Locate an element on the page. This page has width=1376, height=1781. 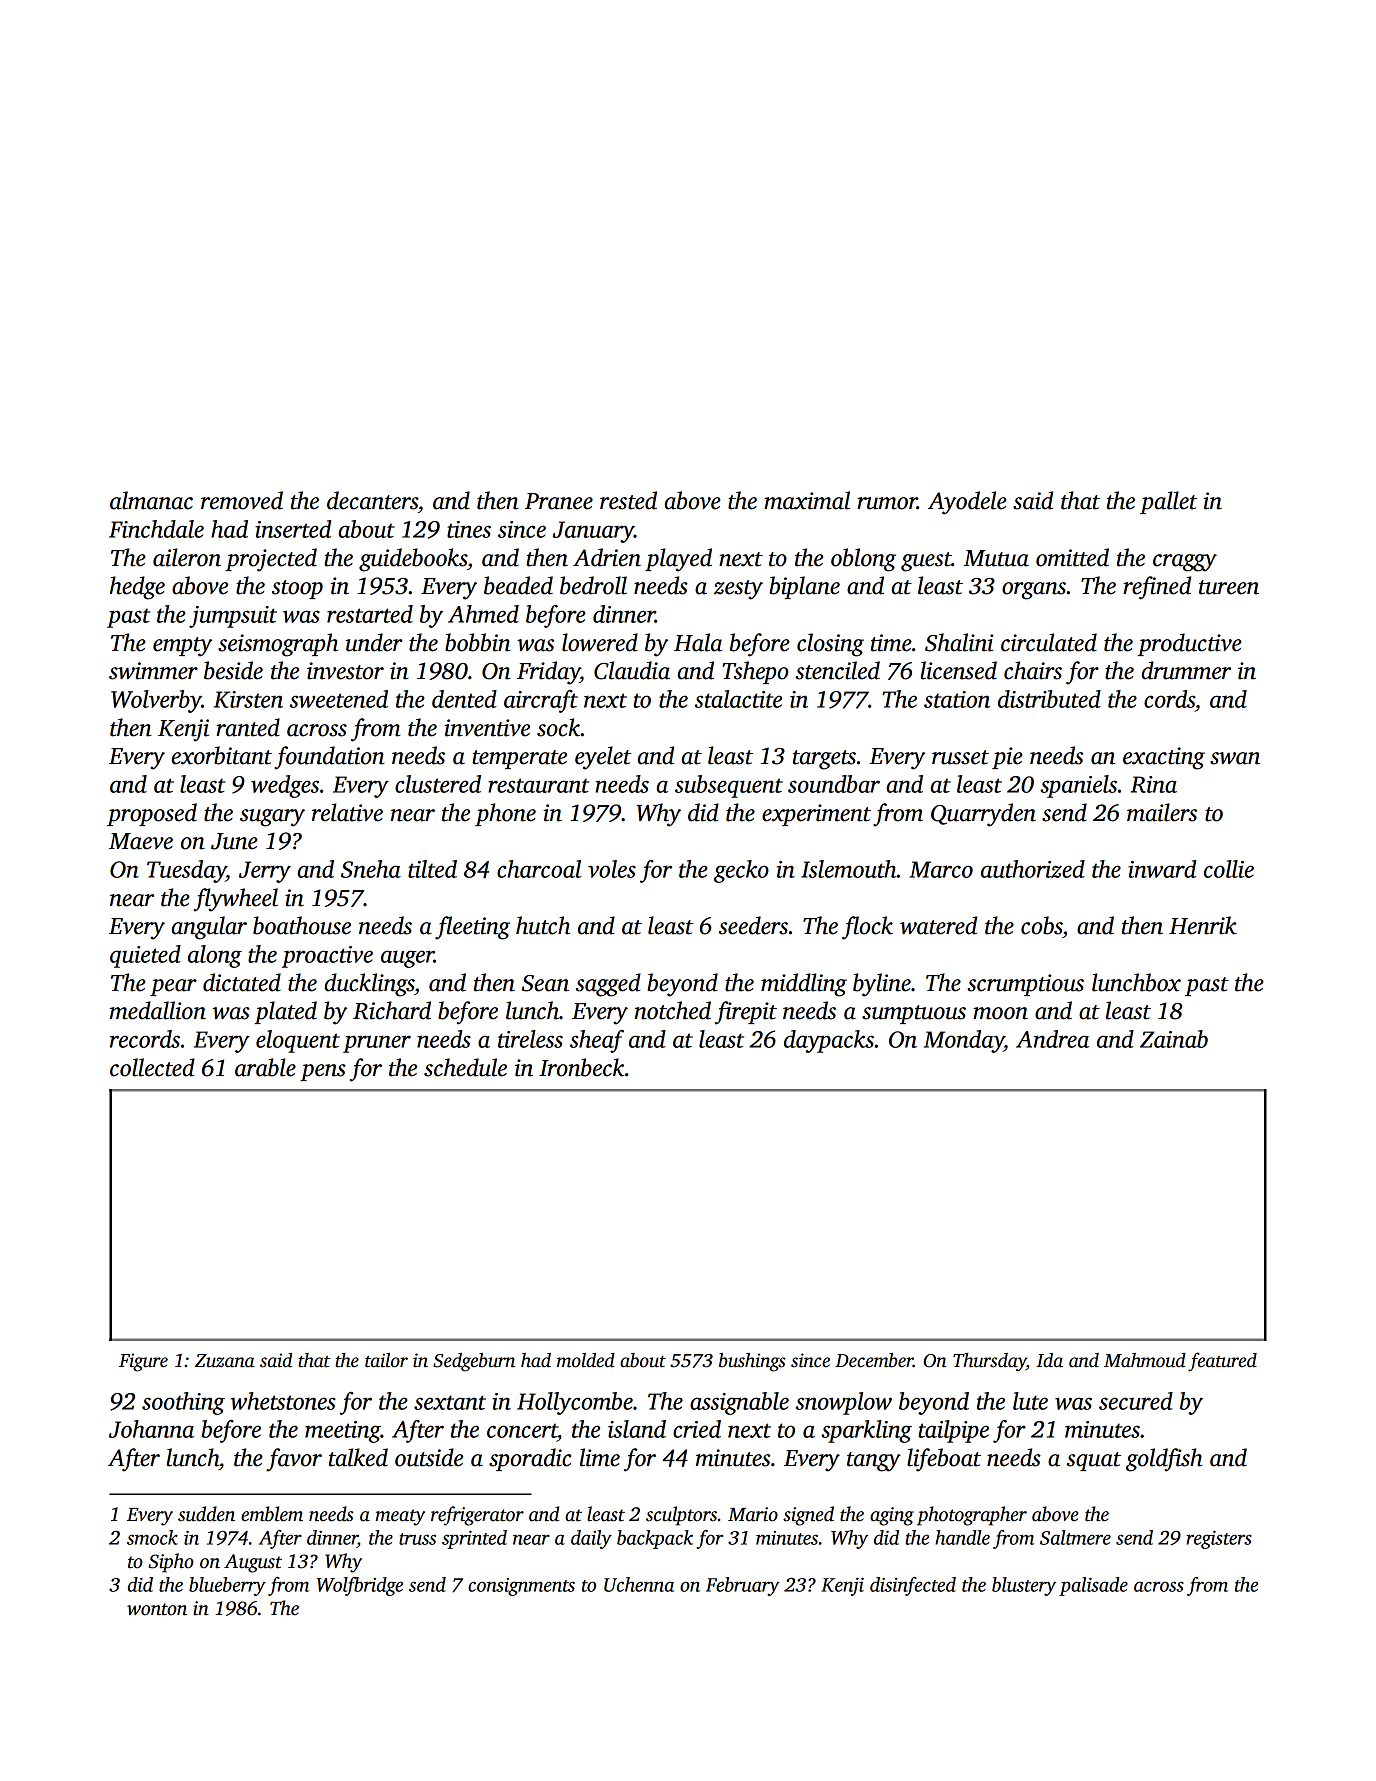
arable is located at coordinates (265, 1067).
